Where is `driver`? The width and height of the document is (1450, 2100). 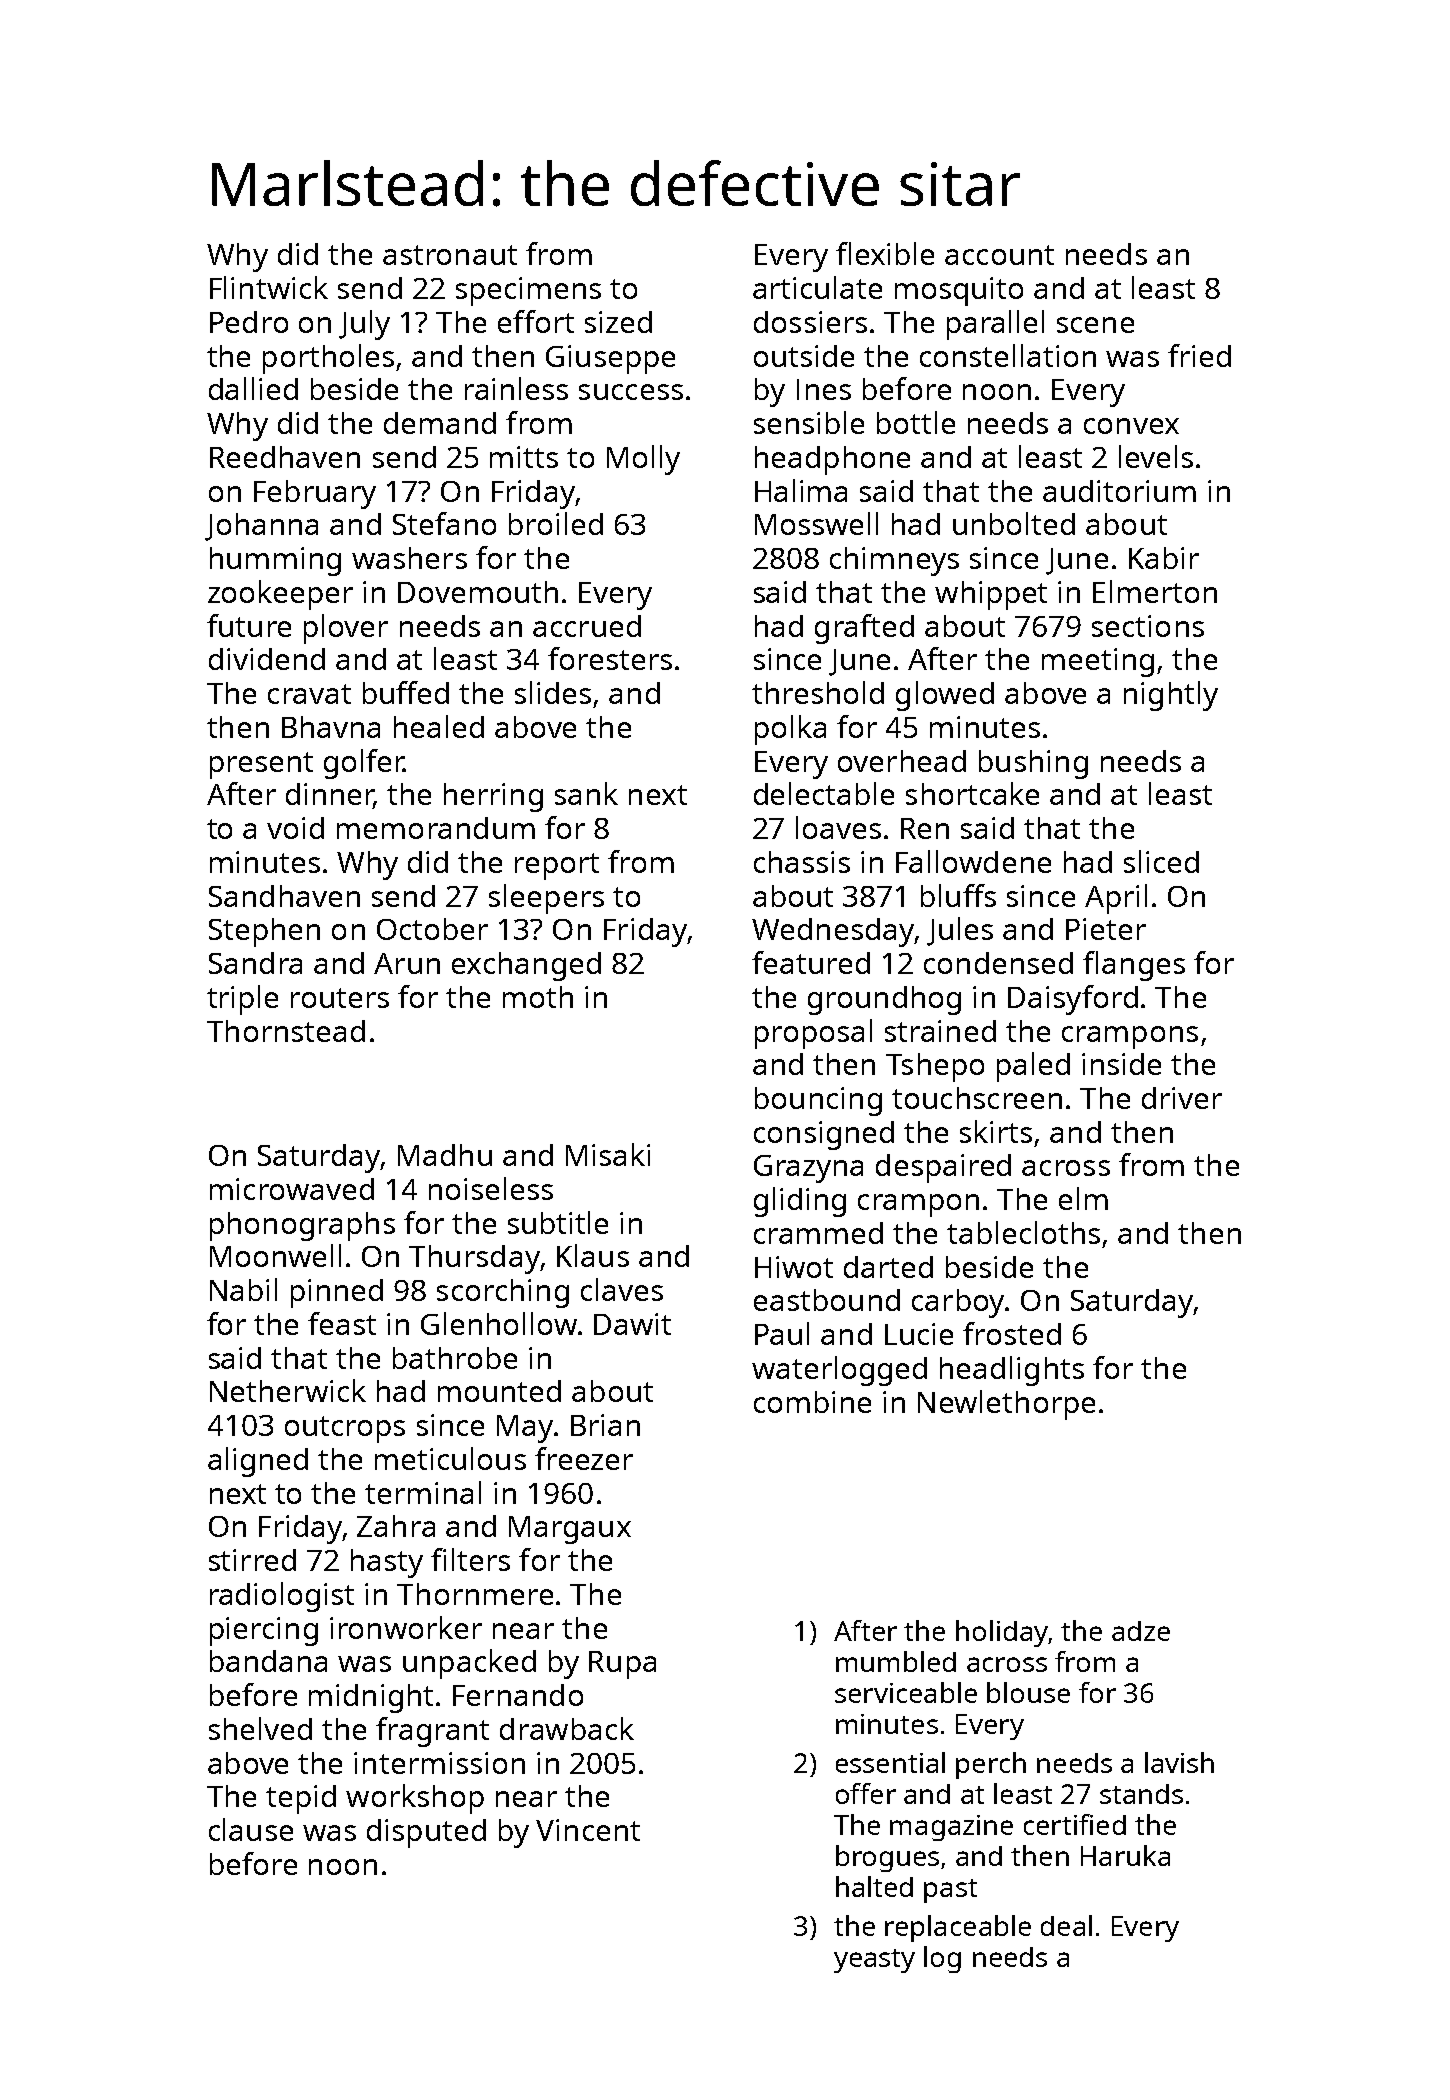
driver is located at coordinates (1182, 1098).
